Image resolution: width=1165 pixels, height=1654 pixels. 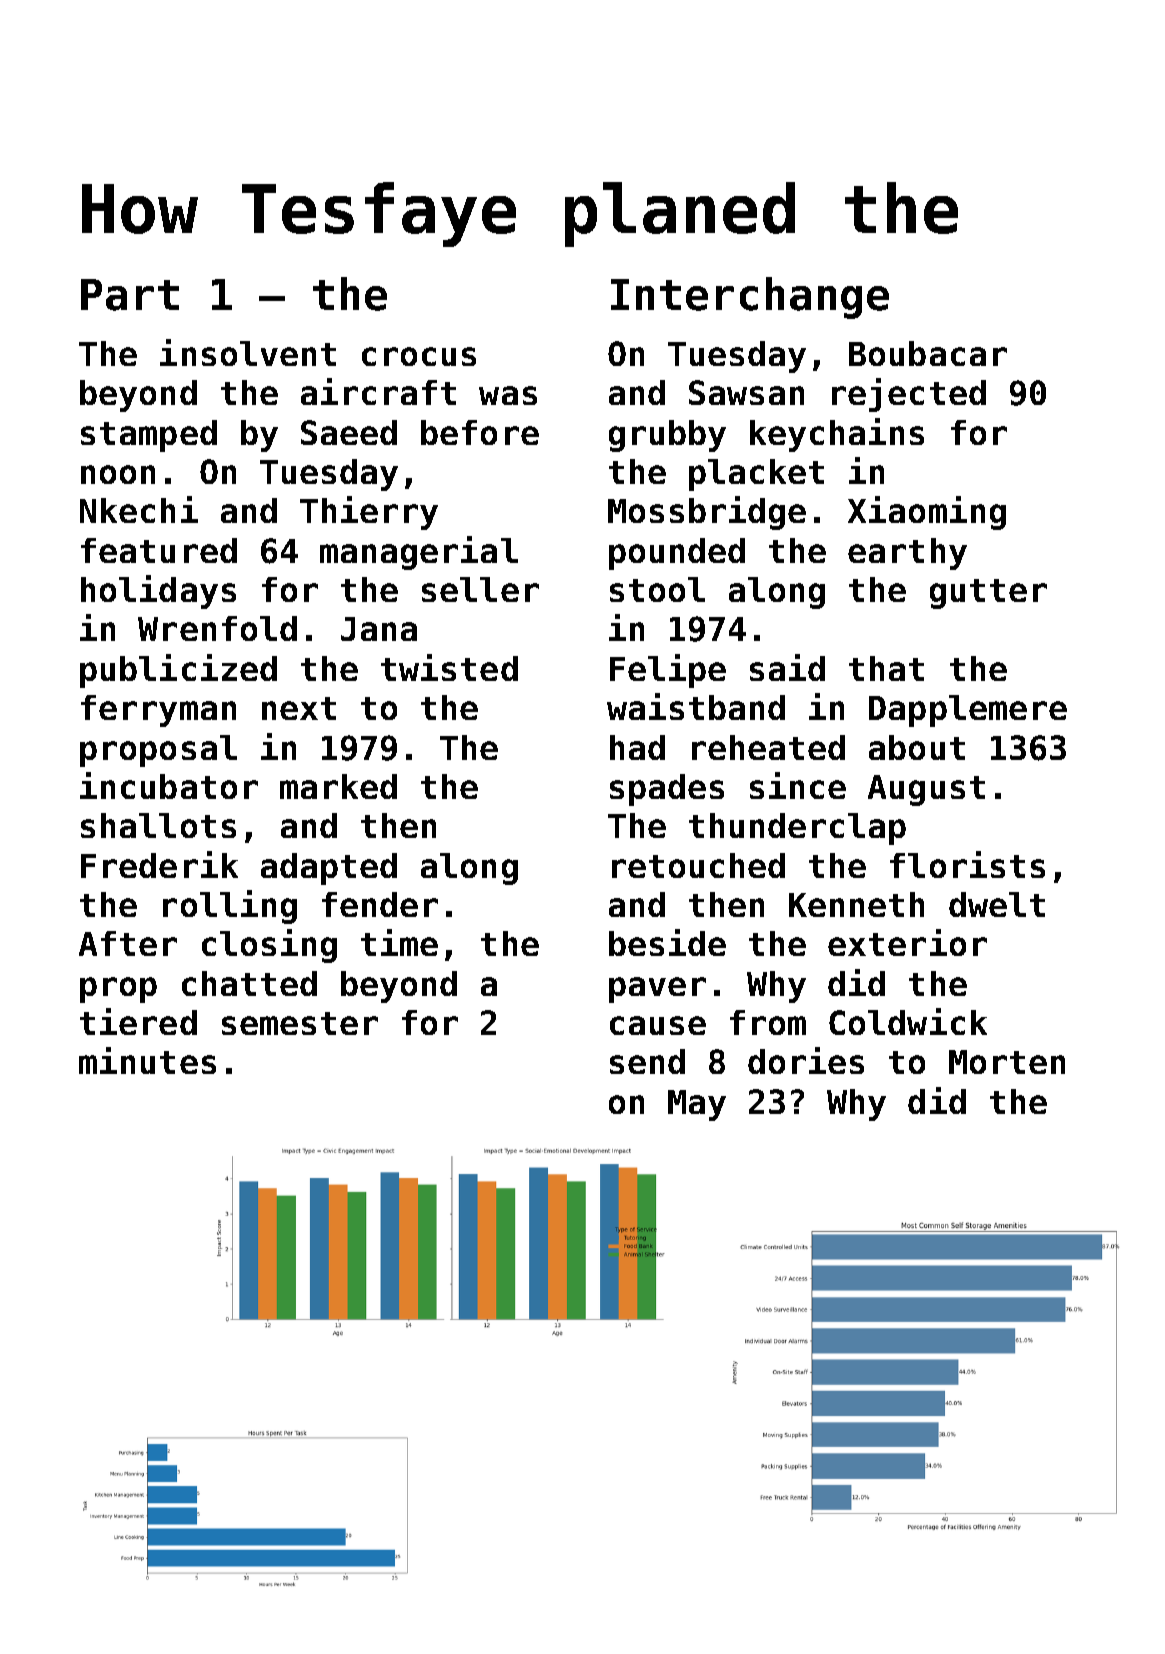 I want to click on aircraft, so click(x=378, y=391).
